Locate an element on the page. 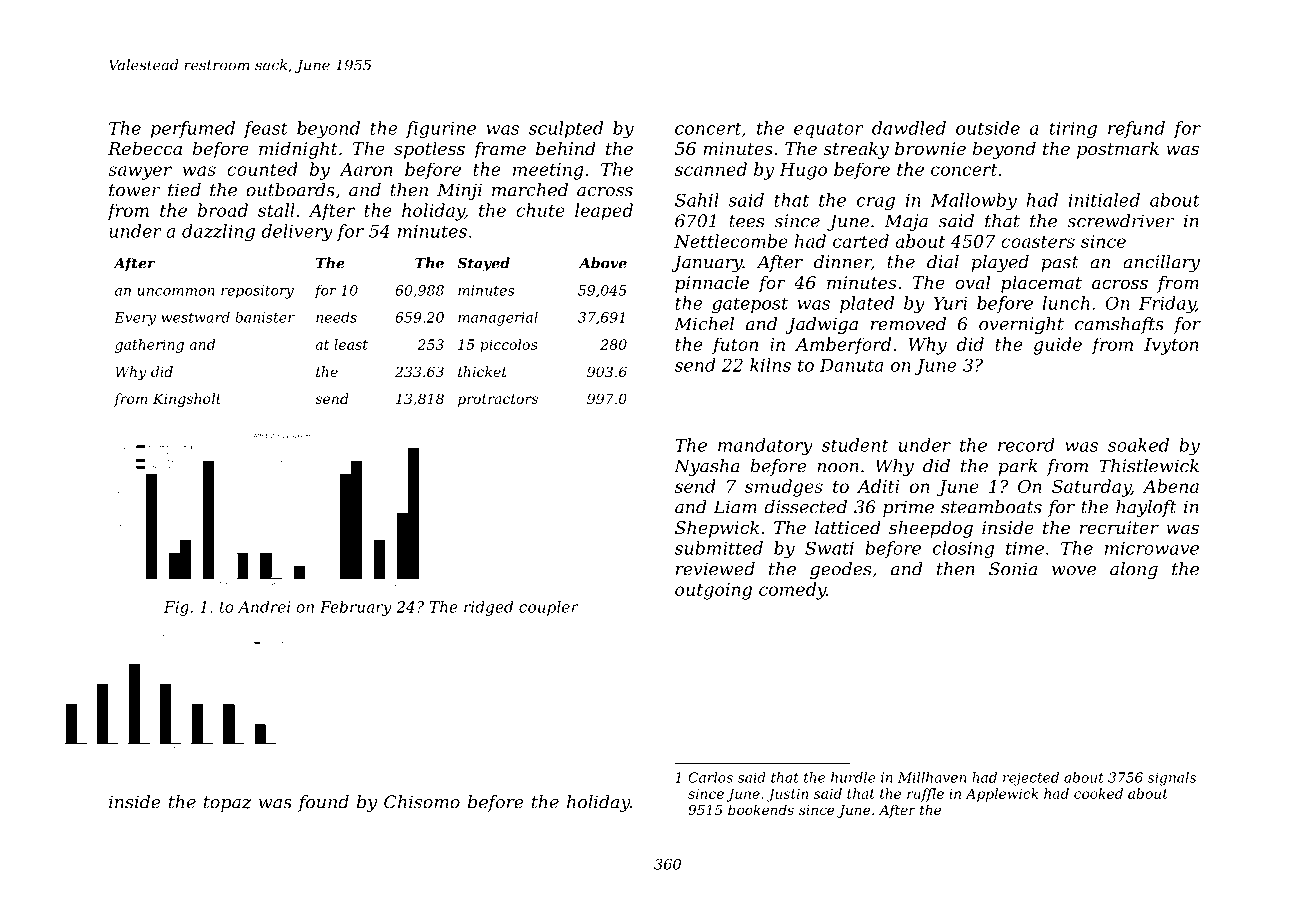  behind is located at coordinates (566, 148).
